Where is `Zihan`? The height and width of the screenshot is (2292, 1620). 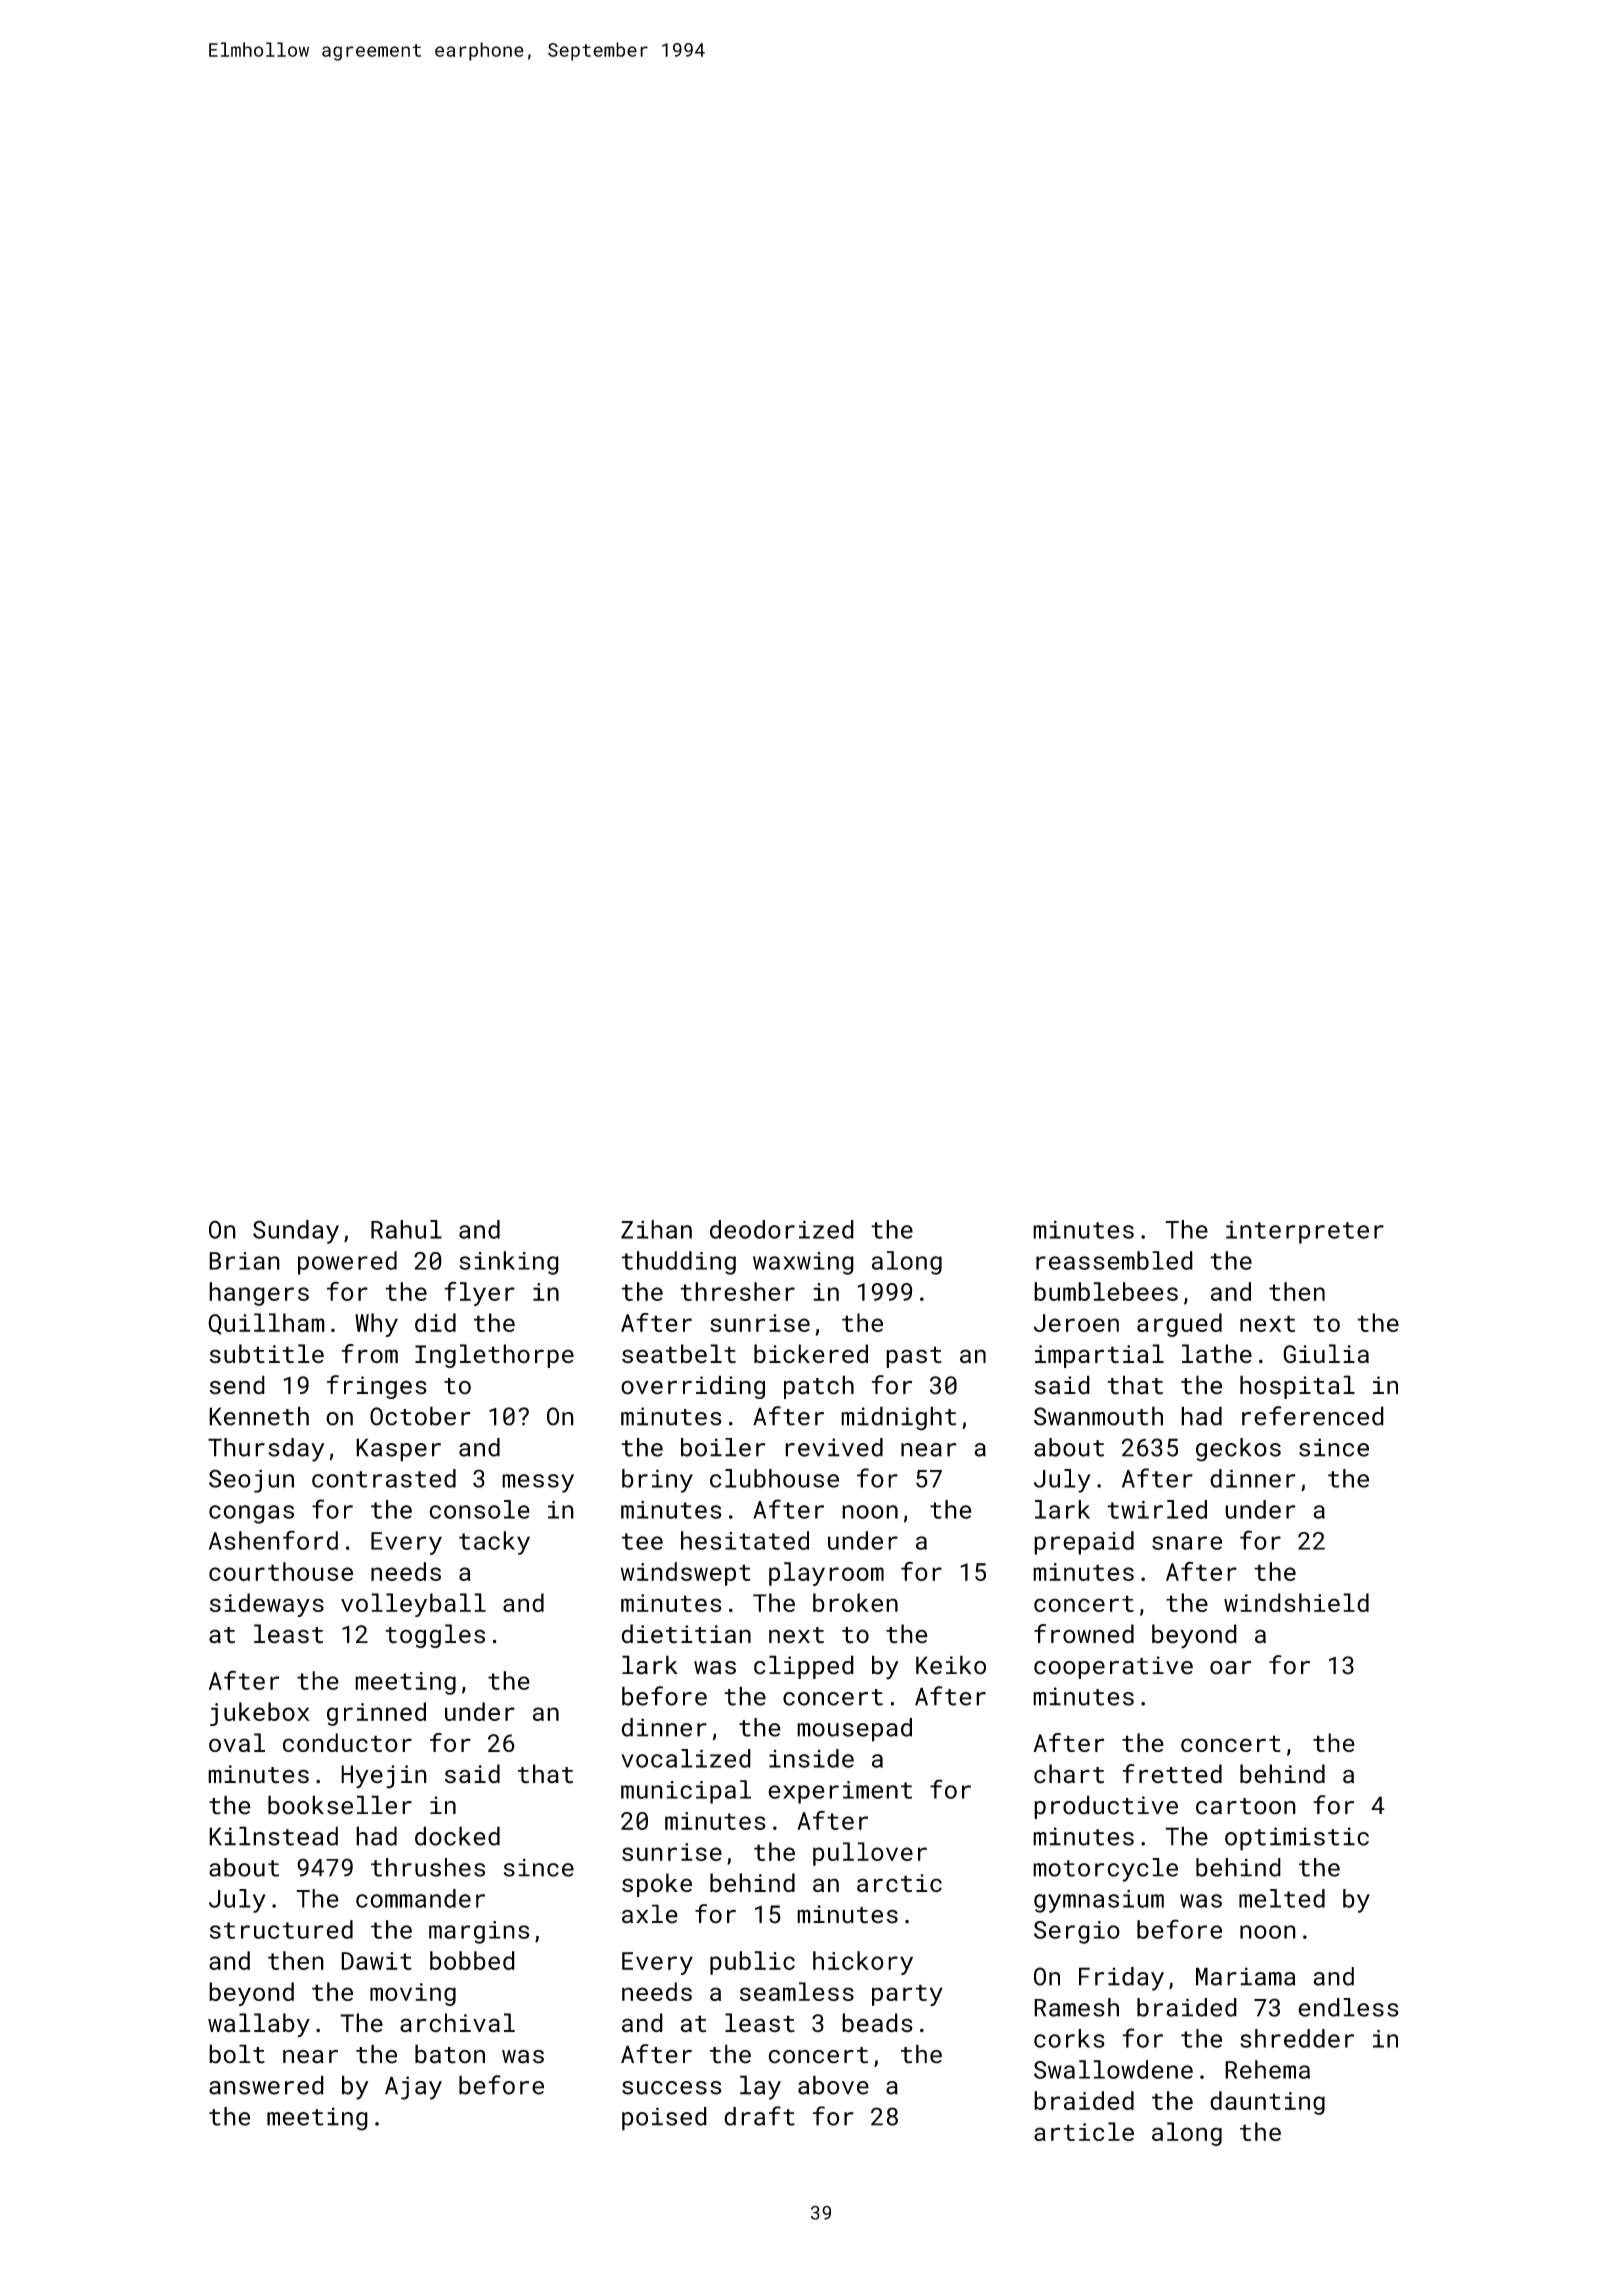
Zihan is located at coordinates (656, 1229).
